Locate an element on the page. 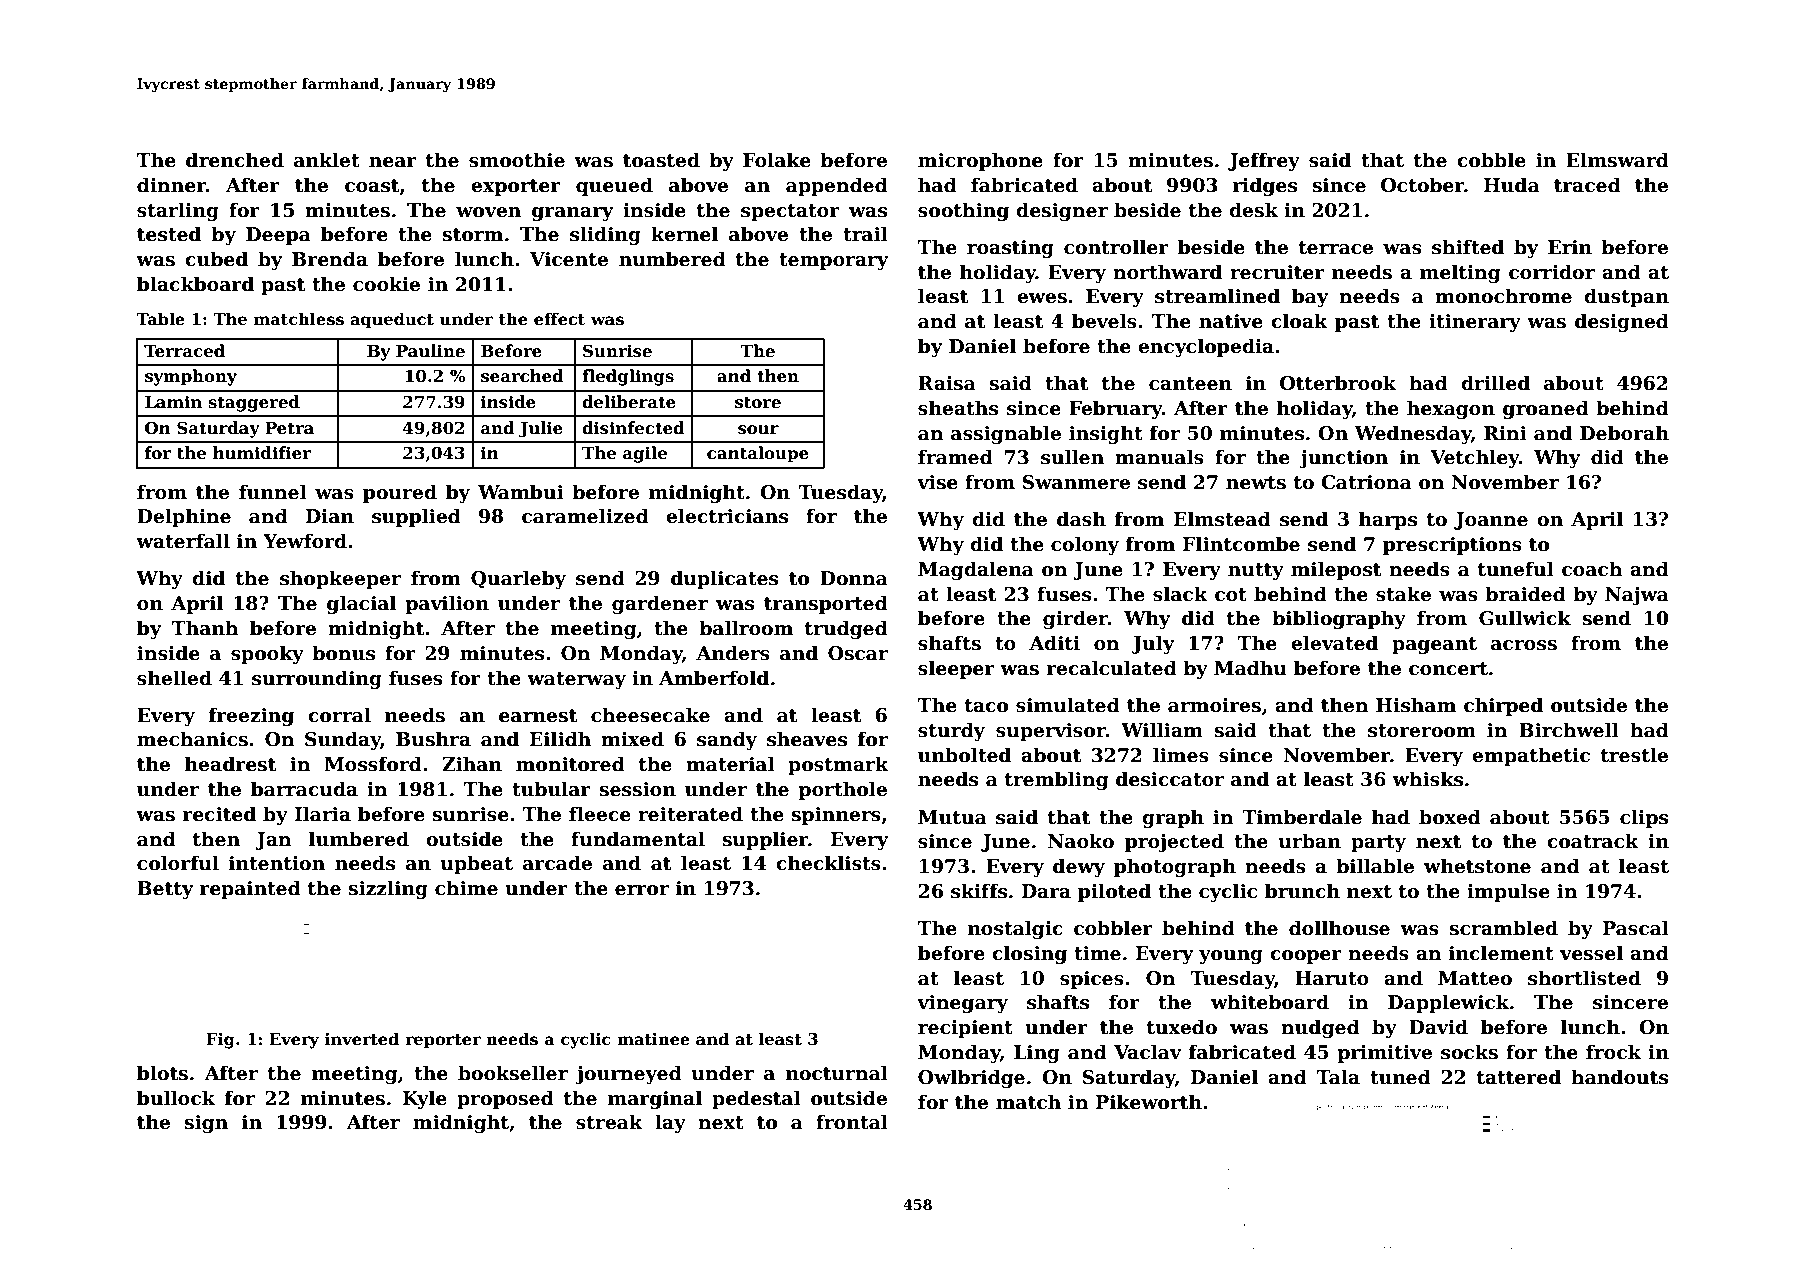  lumbered is located at coordinates (359, 839).
